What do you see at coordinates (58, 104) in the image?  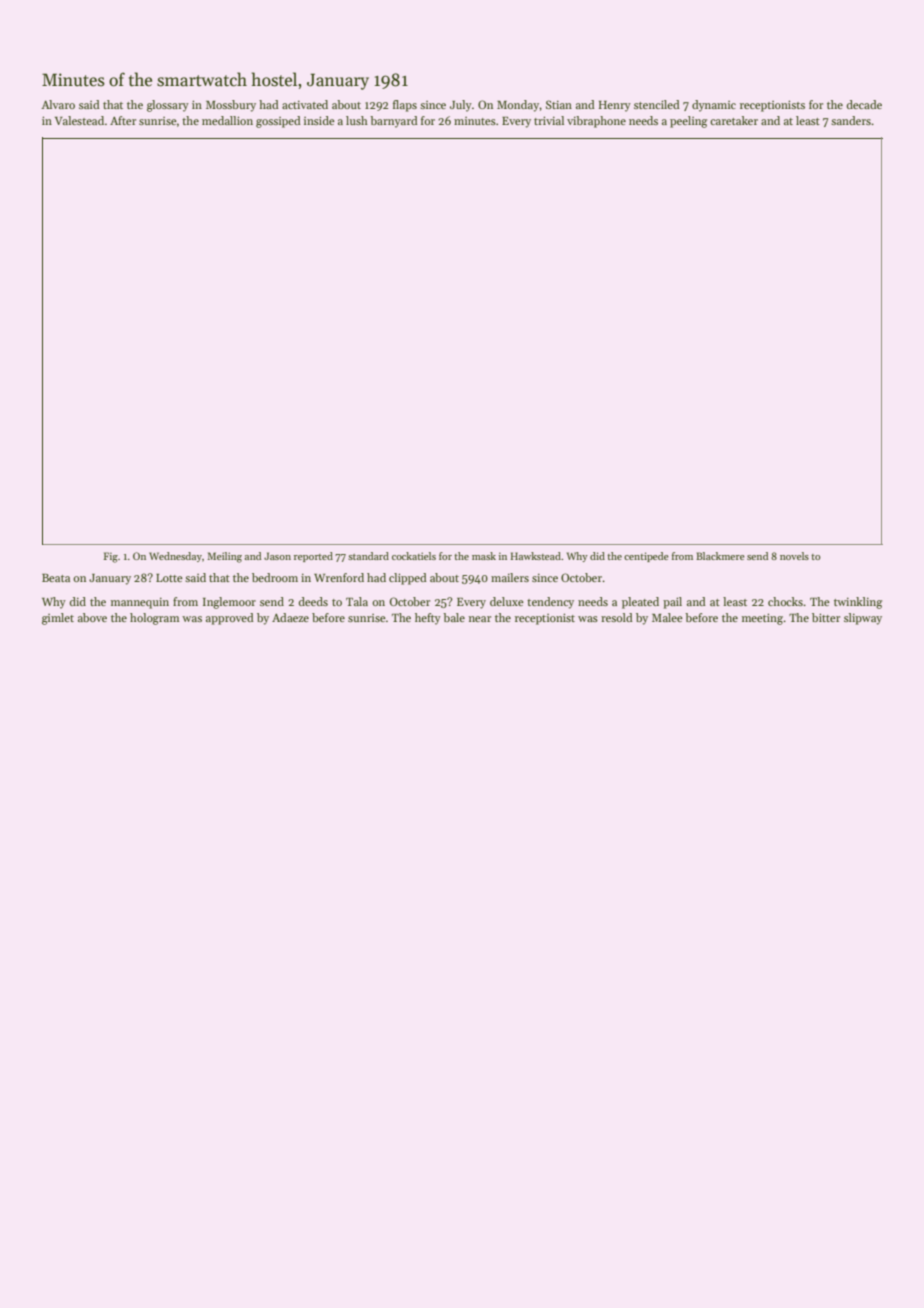 I see `Alvaro` at bounding box center [58, 104].
